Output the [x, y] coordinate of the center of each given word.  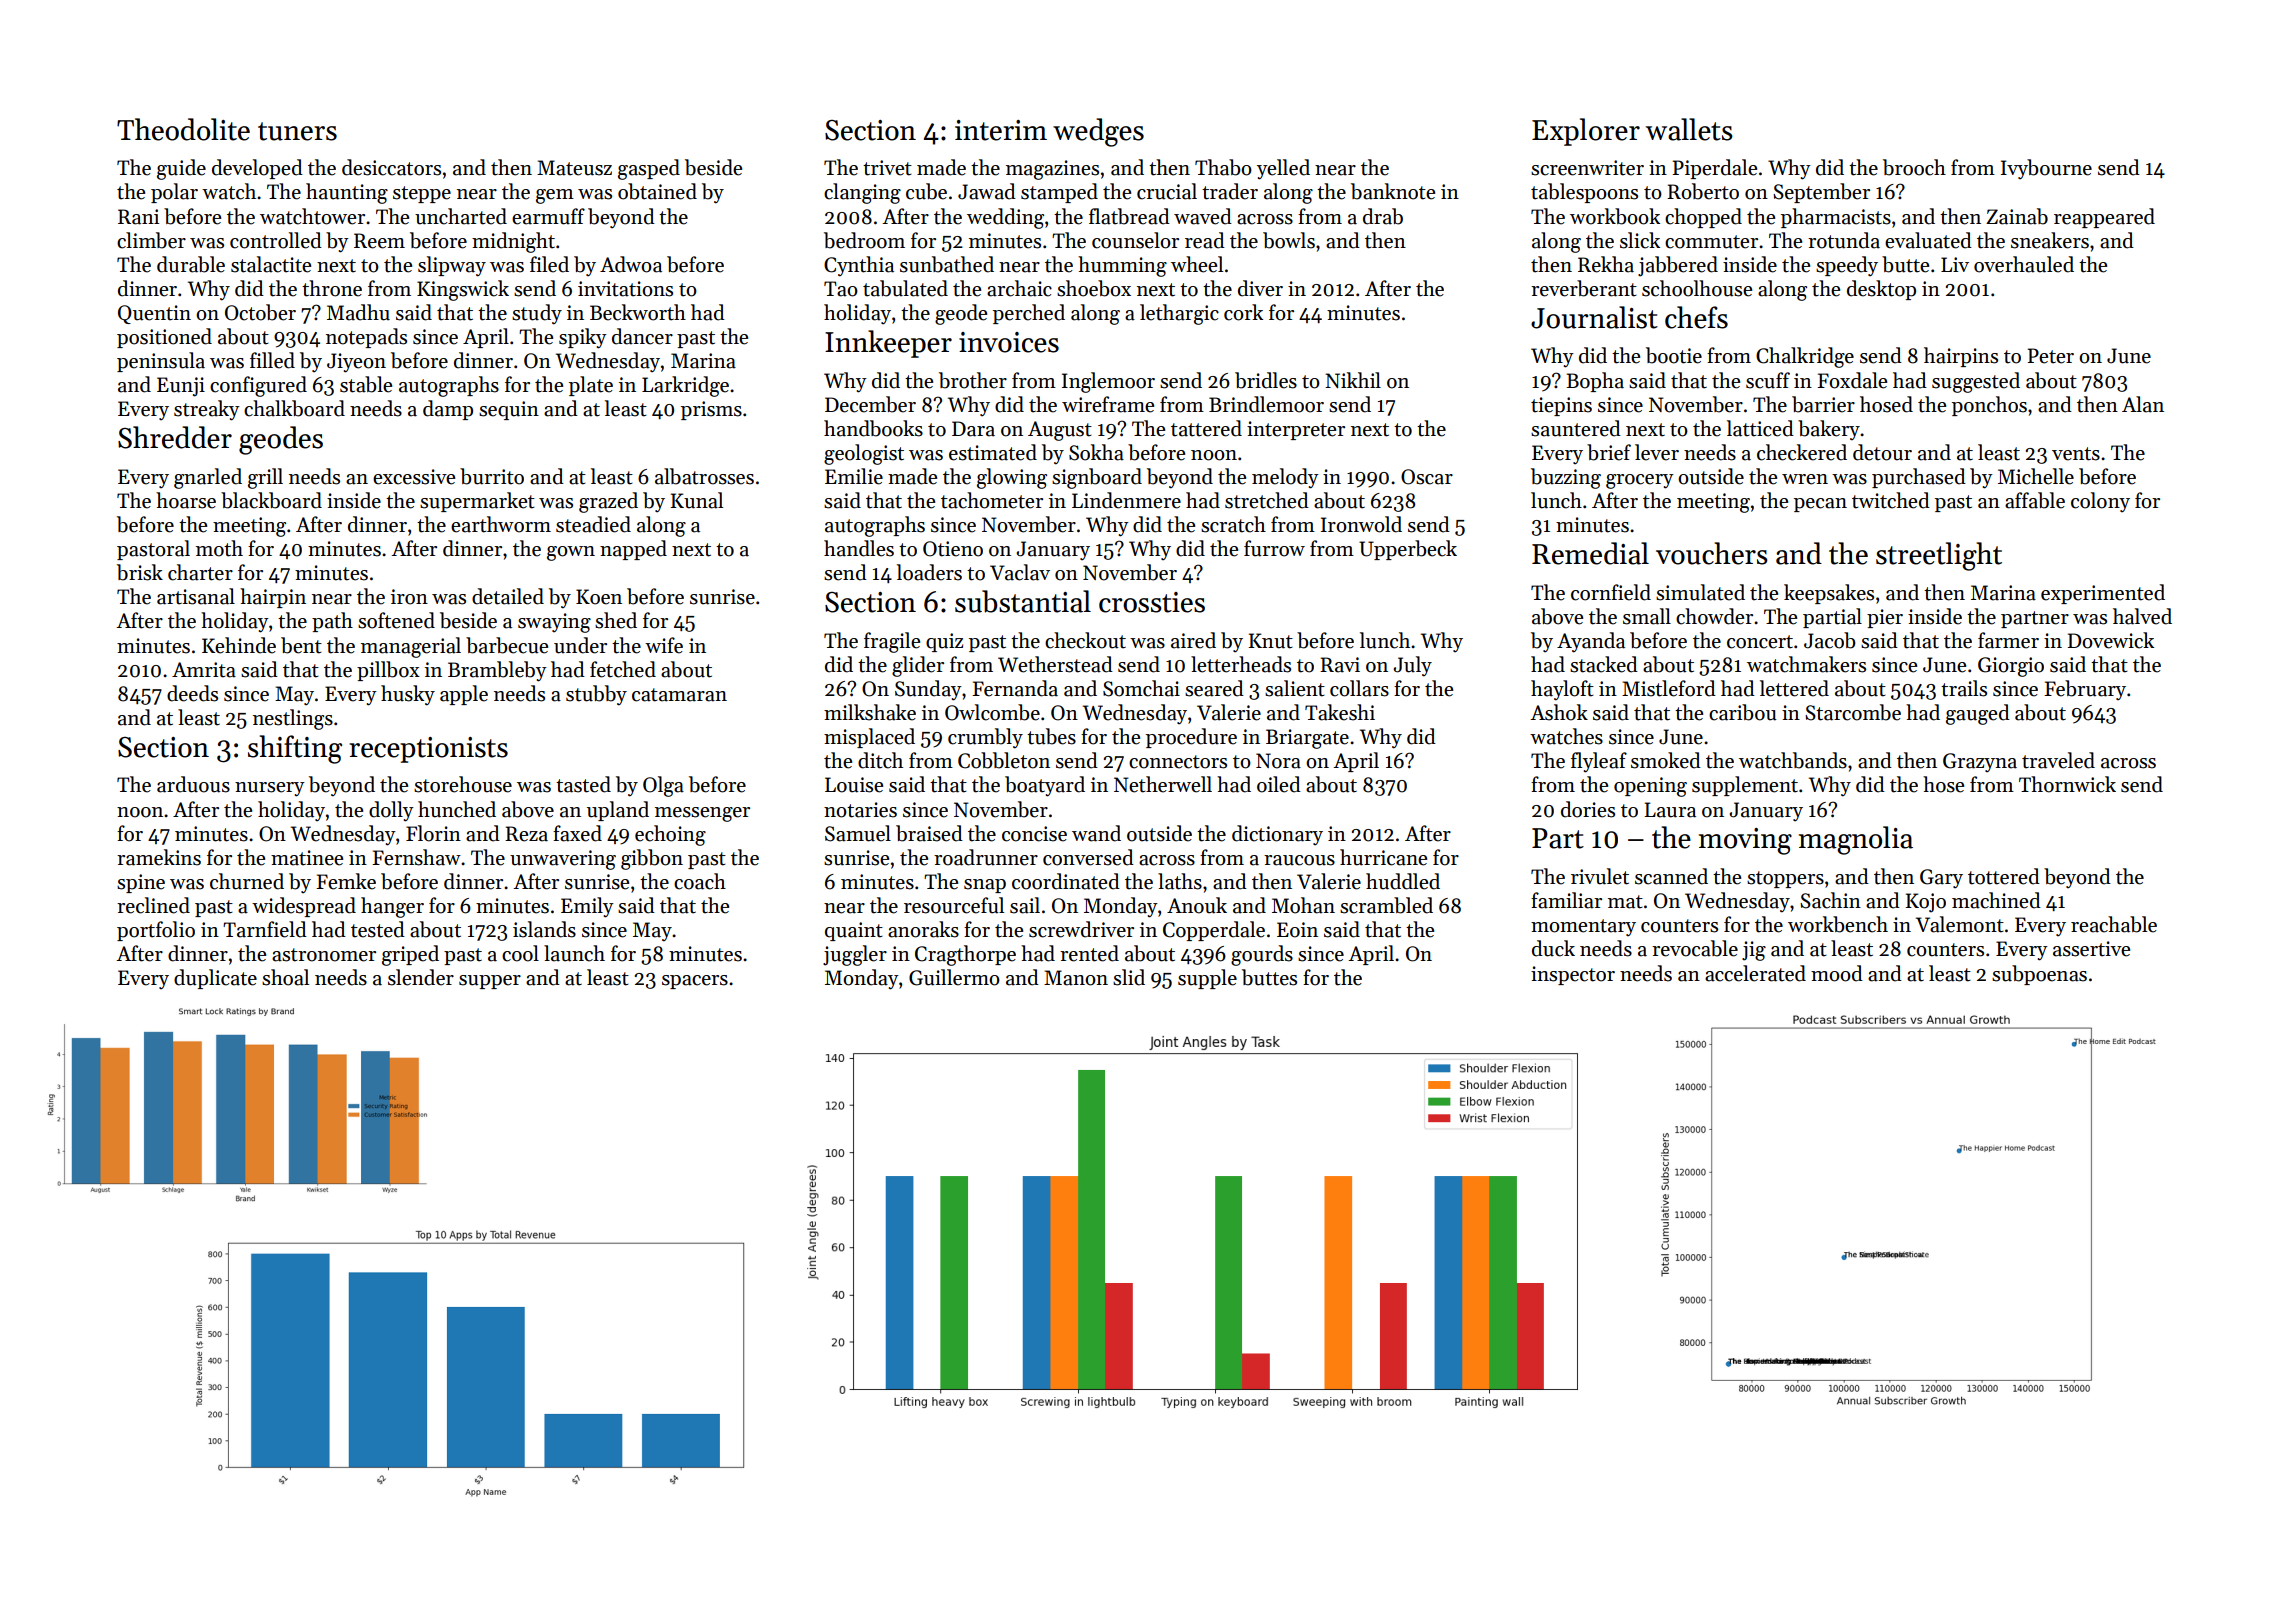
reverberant [1584, 288]
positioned [164, 338]
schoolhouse [1697, 288]
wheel [1197, 264]
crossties [1152, 602]
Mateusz [574, 168]
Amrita [204, 670]
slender [421, 977]
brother [973, 380]
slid [1129, 977]
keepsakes [1829, 594]
